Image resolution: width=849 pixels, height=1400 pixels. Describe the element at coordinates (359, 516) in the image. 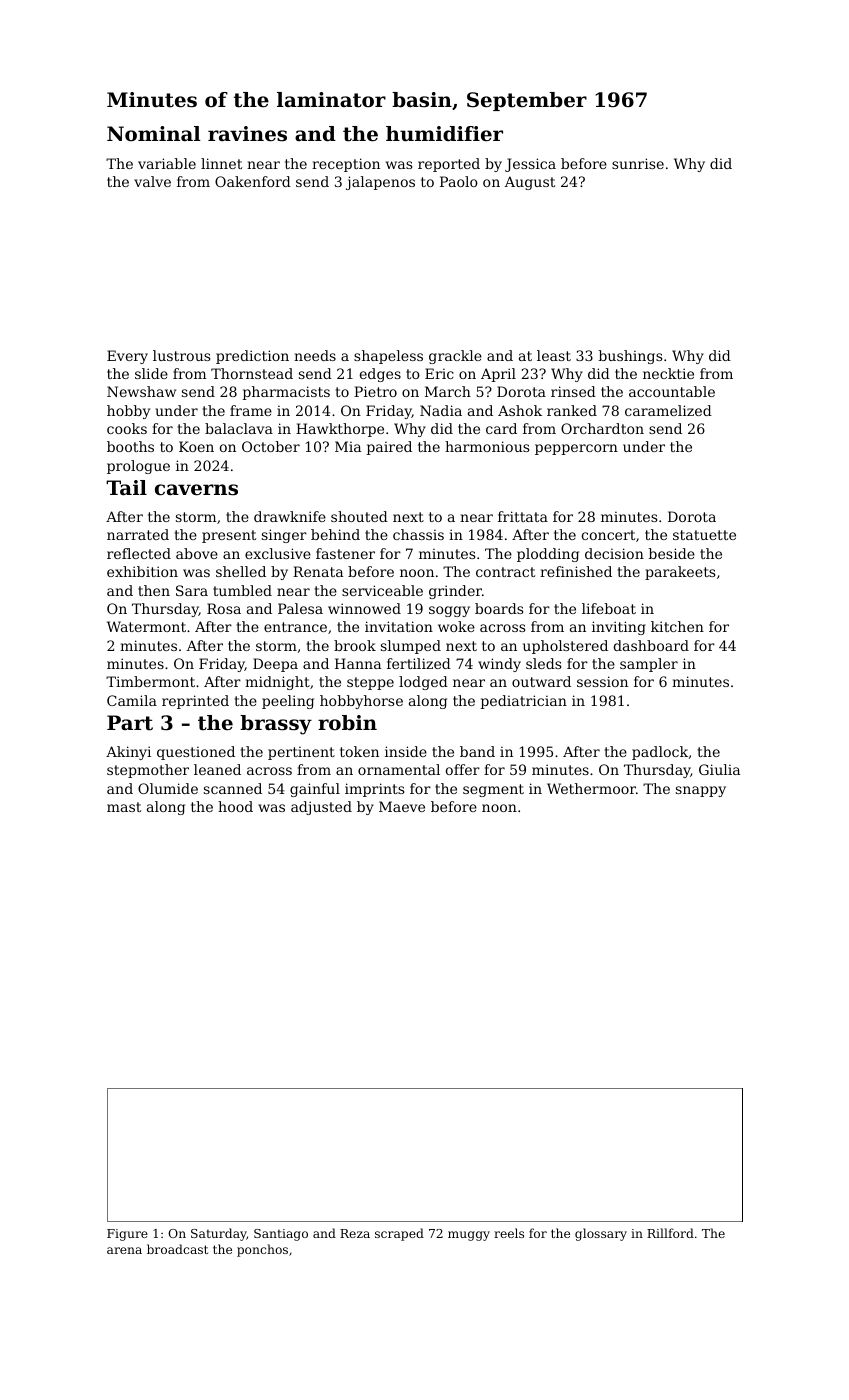

I see `shouted` at that location.
